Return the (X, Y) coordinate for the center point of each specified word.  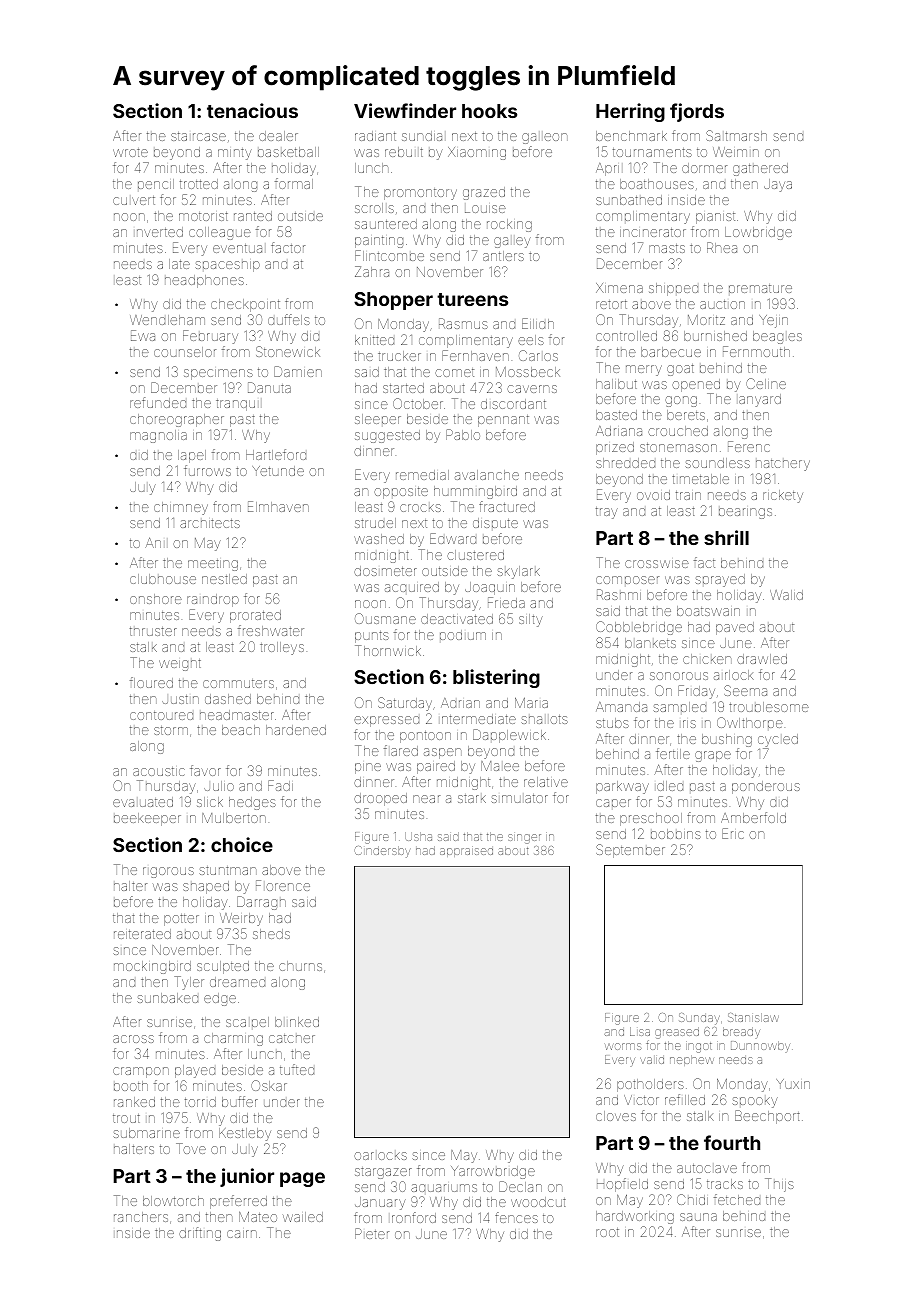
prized (615, 448)
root (607, 1232)
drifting (200, 1234)
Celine (766, 383)
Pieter (372, 1233)
